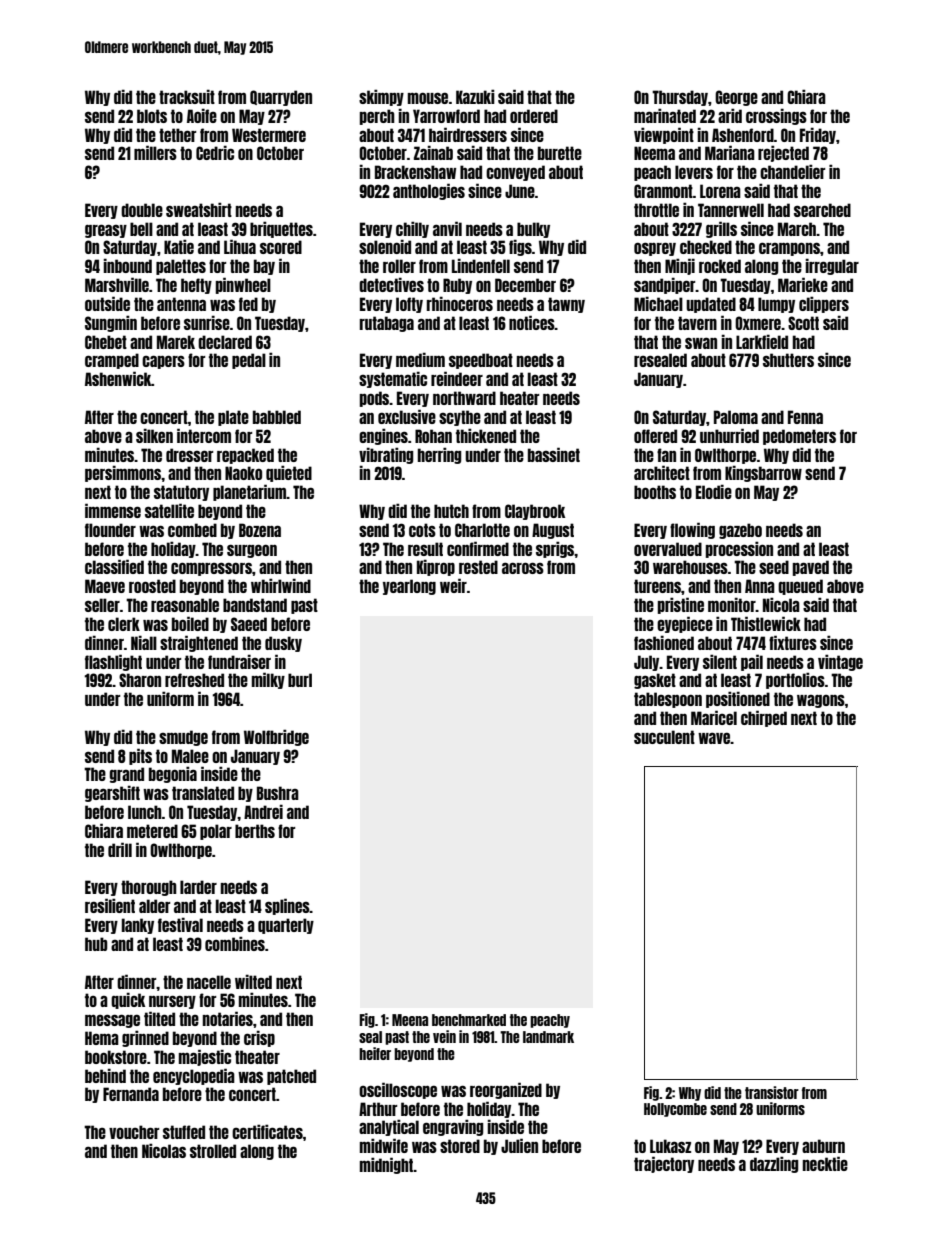 This document has width=952, height=1233. Describe the element at coordinates (233, 418) in the document. I see `plate` at that location.
